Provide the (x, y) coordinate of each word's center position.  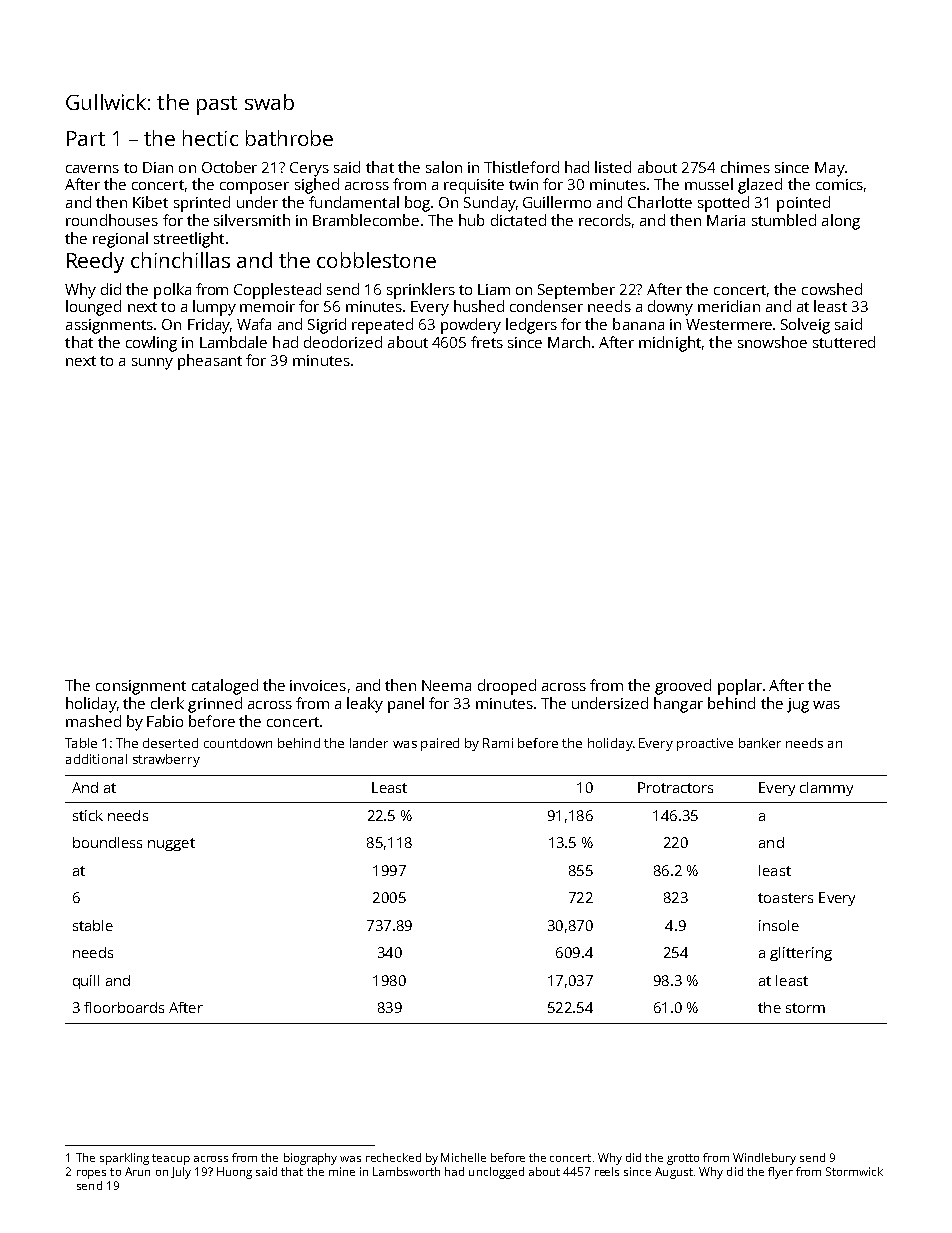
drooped (507, 687)
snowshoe (772, 342)
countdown (238, 743)
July (181, 1173)
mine (342, 1171)
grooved (683, 687)
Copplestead (277, 291)
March (569, 342)
